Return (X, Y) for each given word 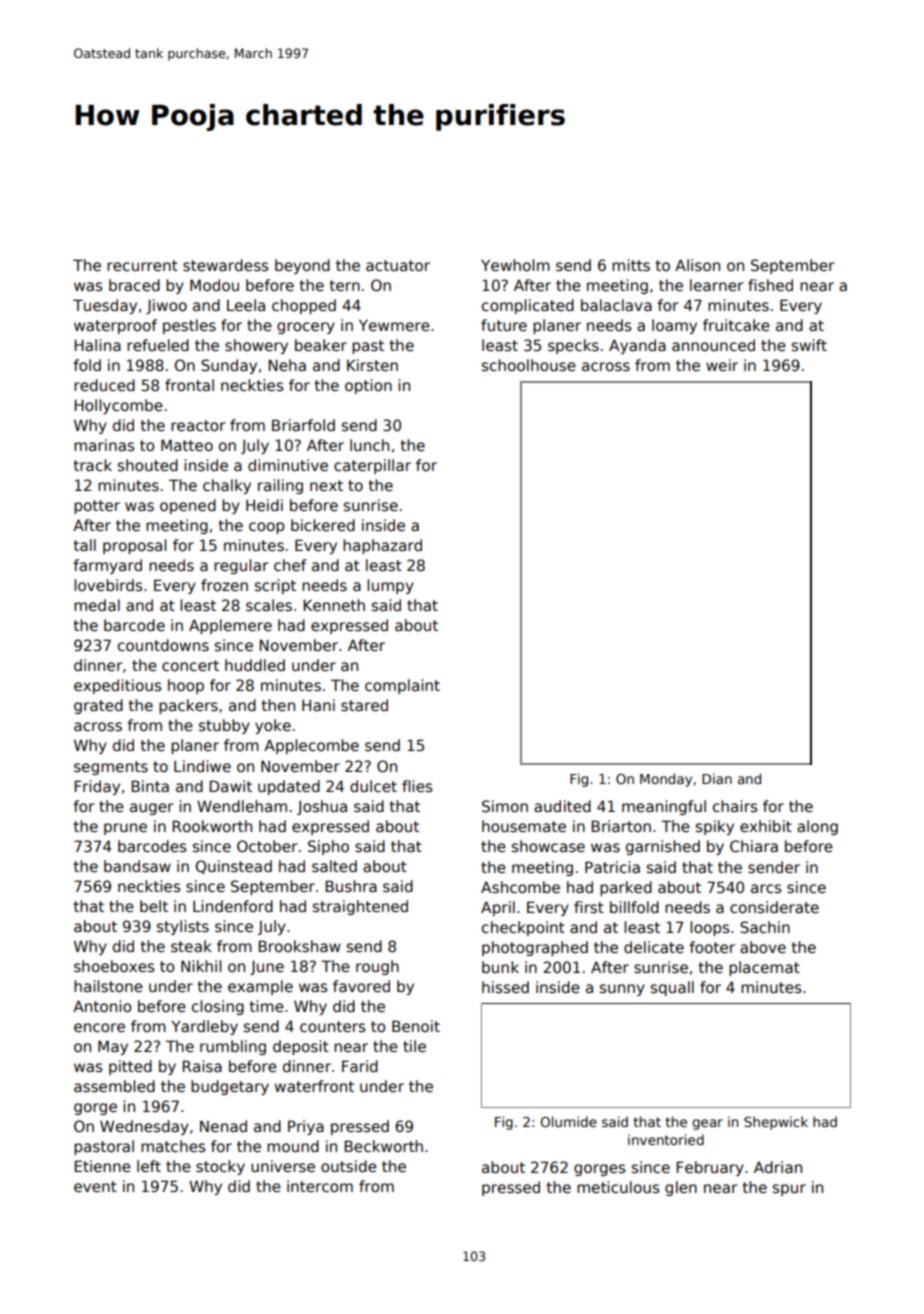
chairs (735, 806)
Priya (306, 1127)
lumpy (390, 586)
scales (269, 605)
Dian (717, 778)
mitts (631, 265)
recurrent (142, 265)
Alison (697, 265)
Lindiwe (202, 766)
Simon (505, 806)
